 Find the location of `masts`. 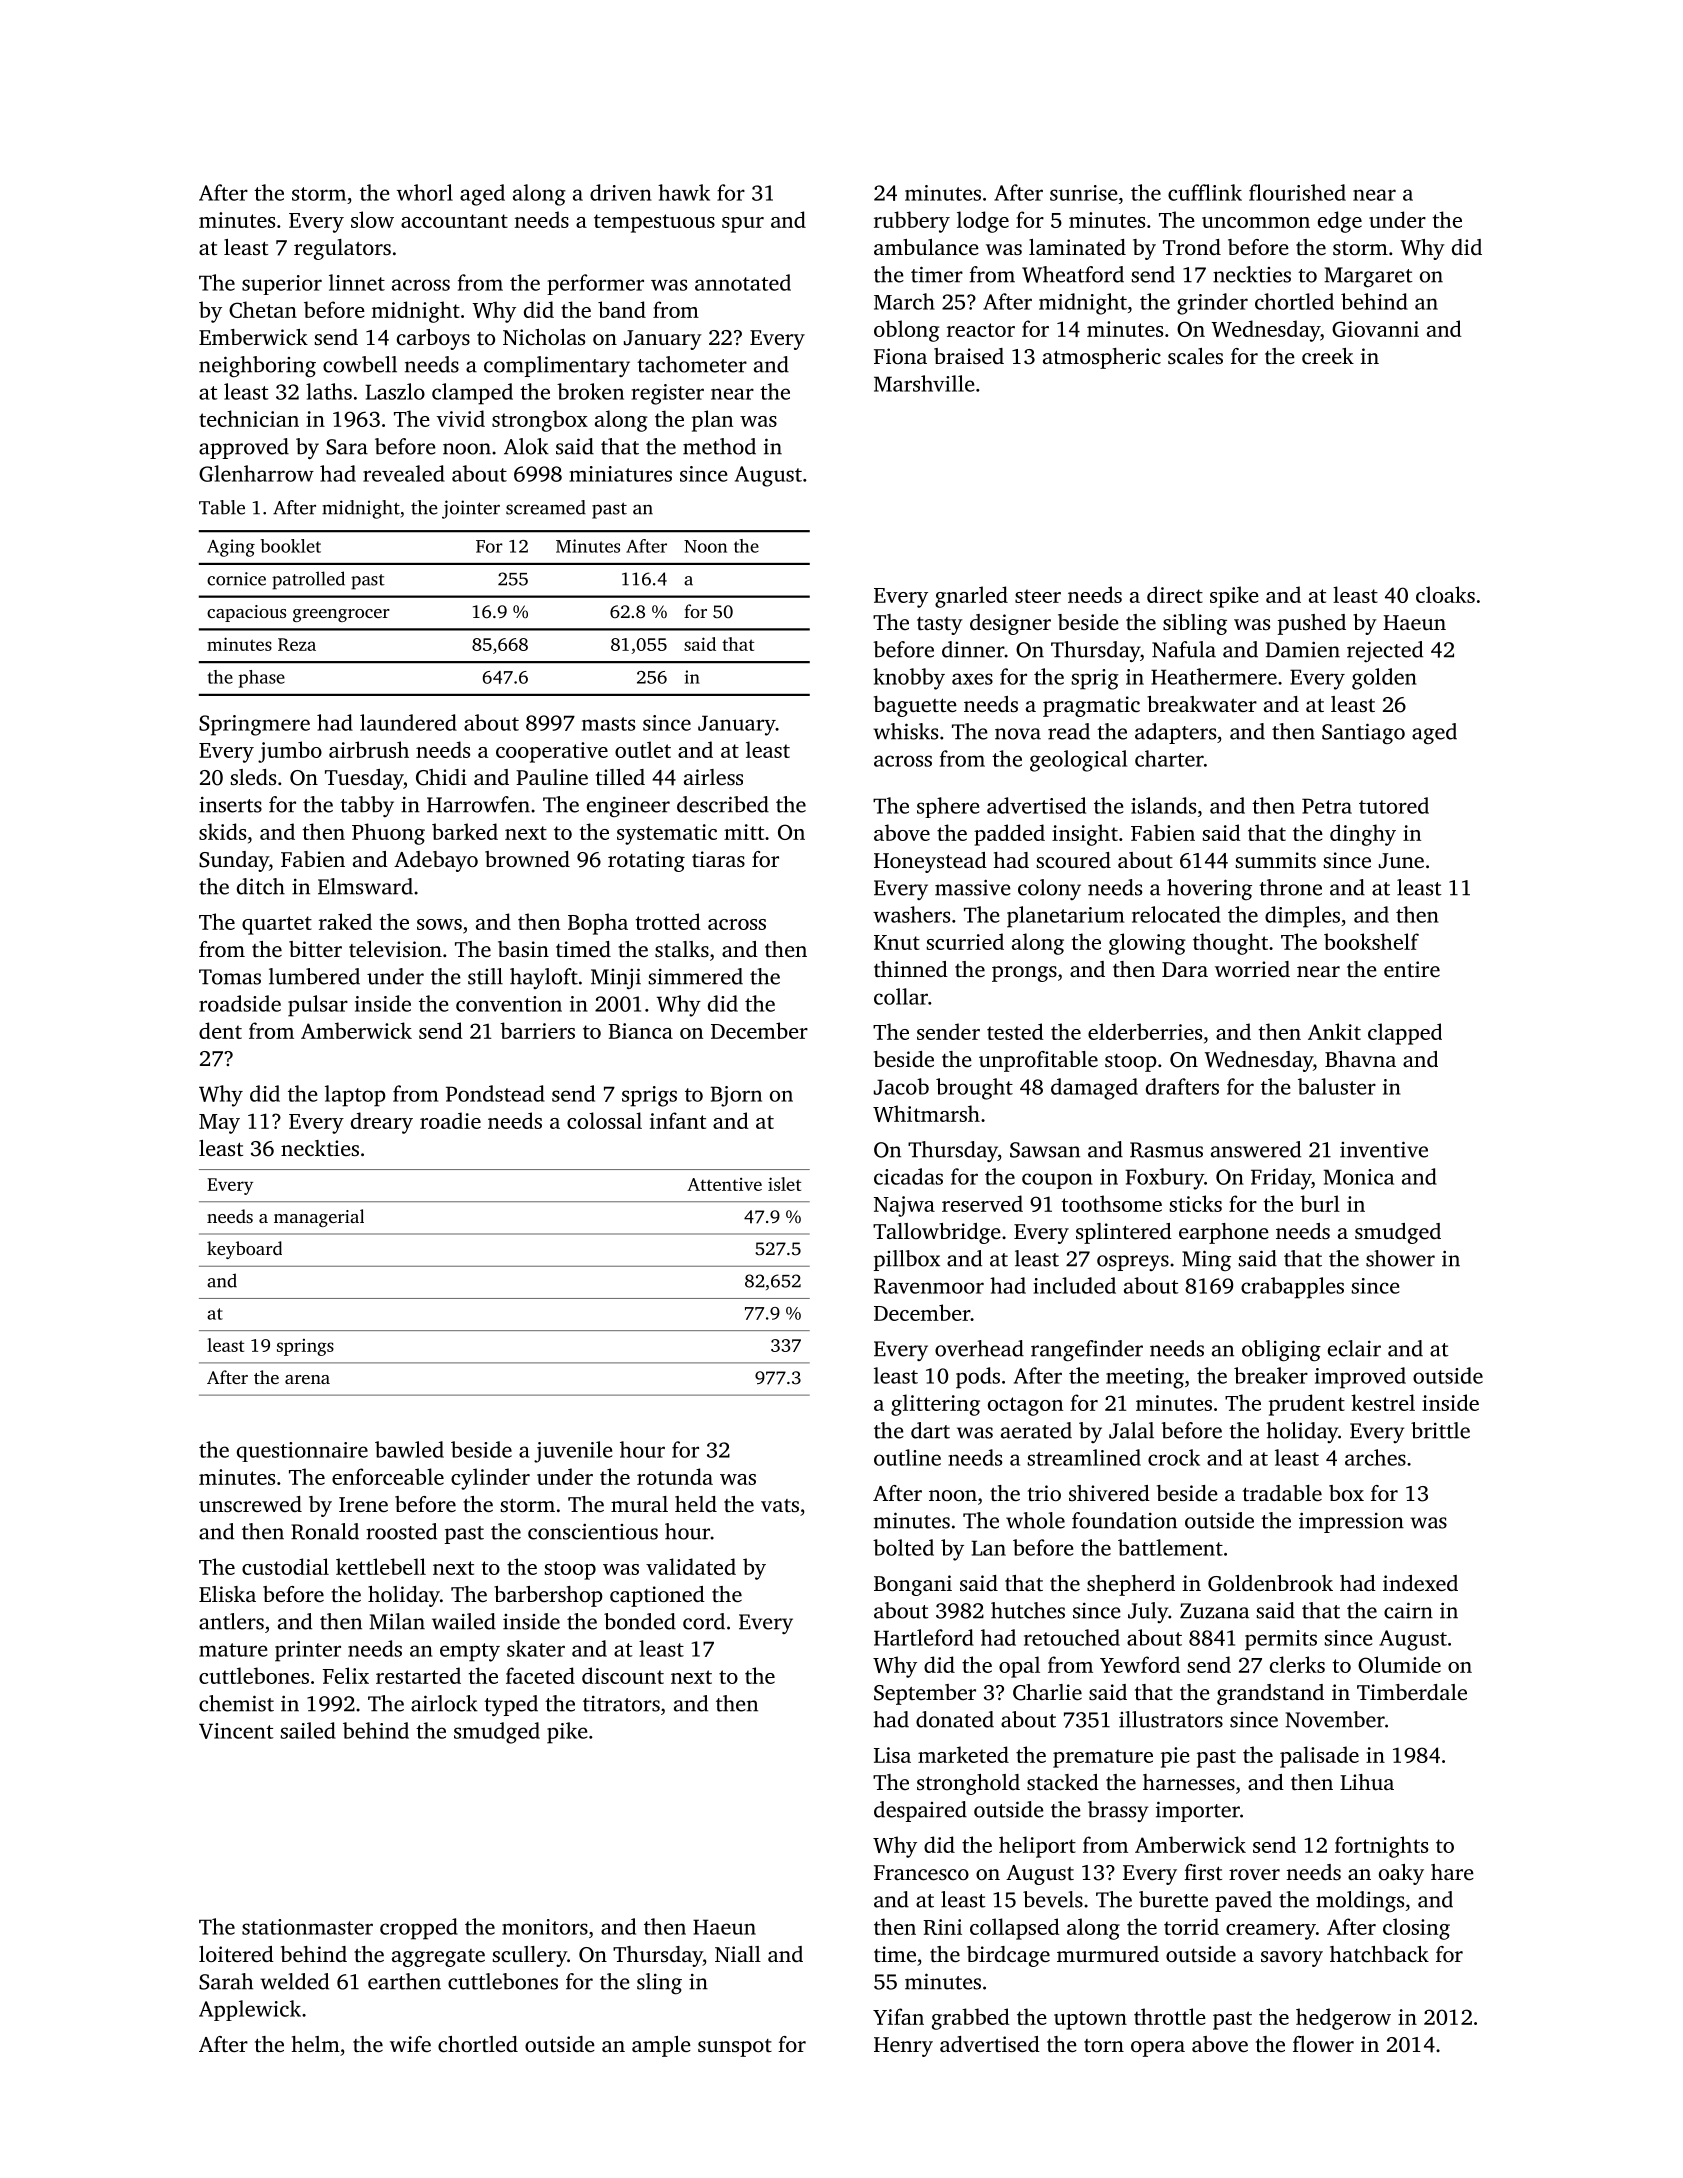

masts is located at coordinates (608, 724).
